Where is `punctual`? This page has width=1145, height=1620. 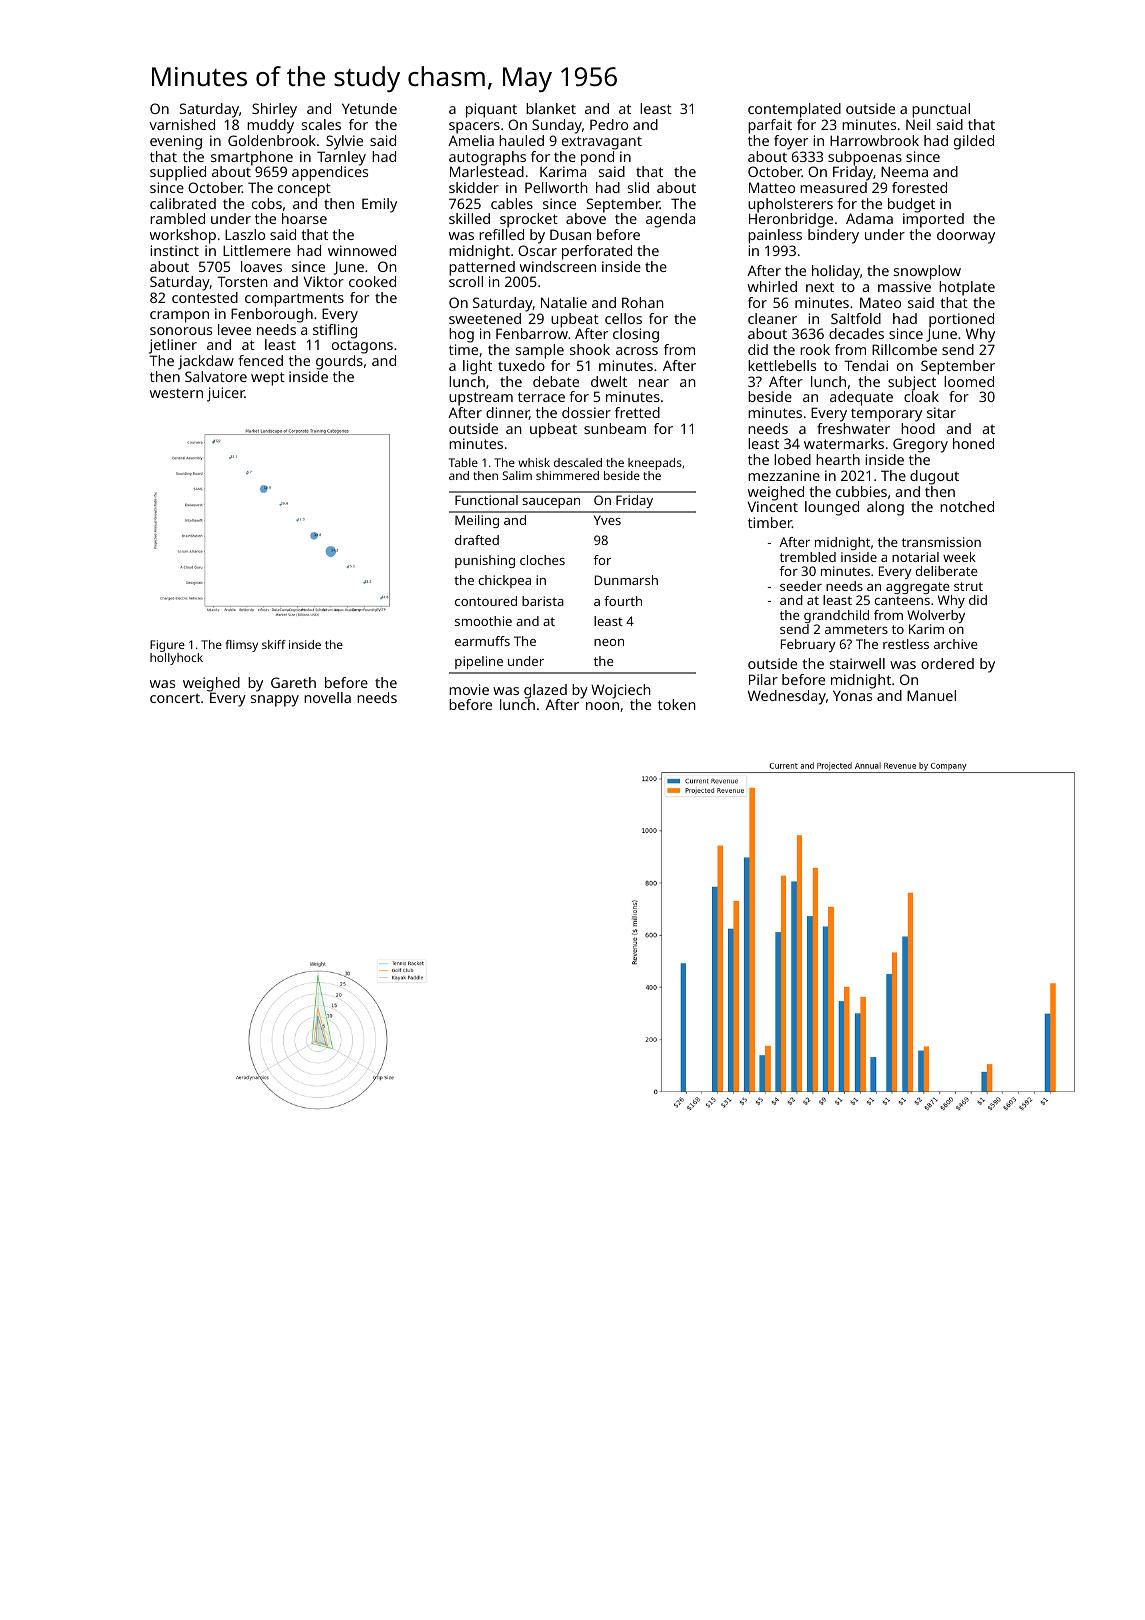 punctual is located at coordinates (941, 110).
